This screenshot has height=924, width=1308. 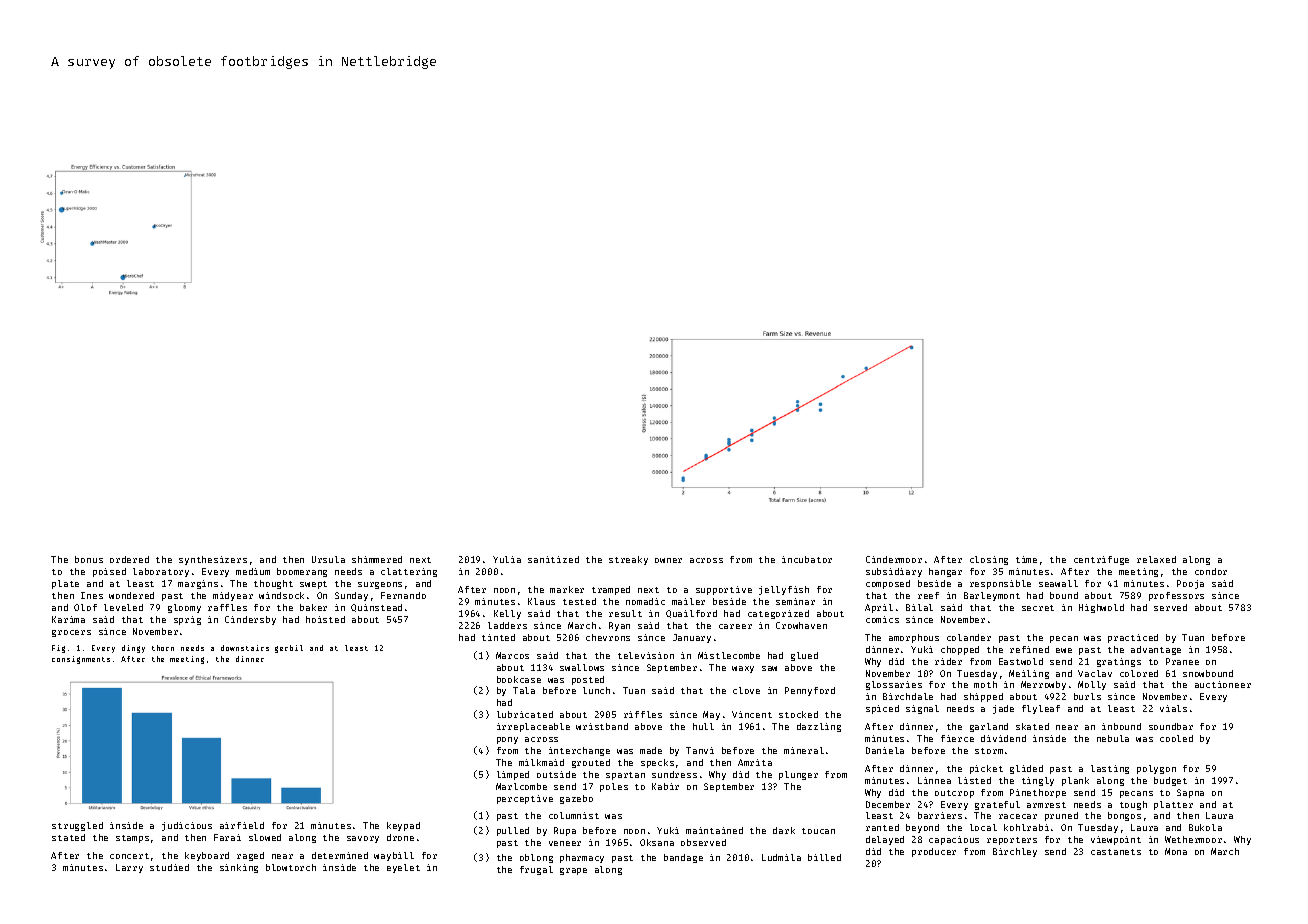 I want to click on limped, so click(x=513, y=775).
